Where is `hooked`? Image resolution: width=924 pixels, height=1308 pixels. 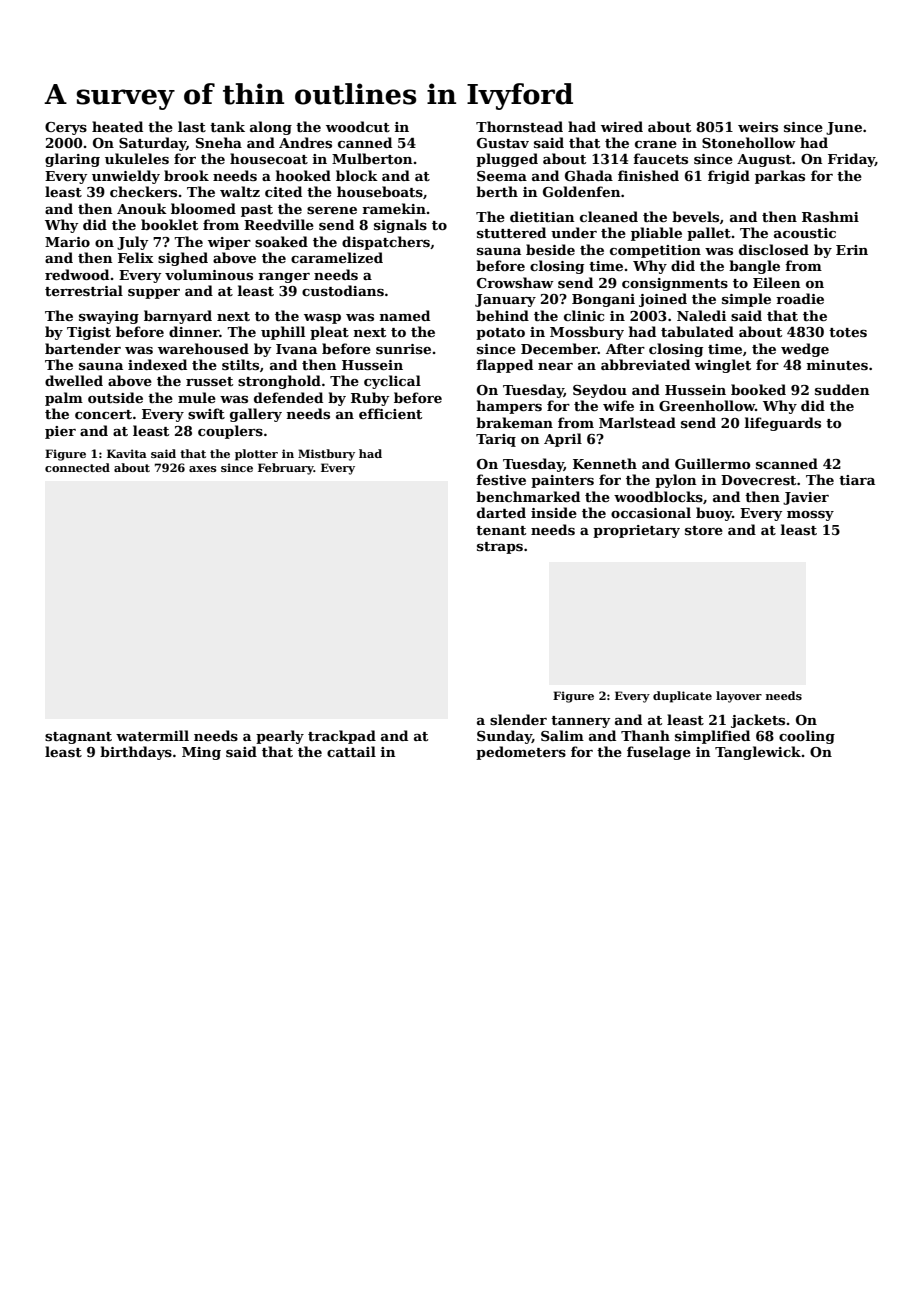
hooked is located at coordinates (303, 175).
